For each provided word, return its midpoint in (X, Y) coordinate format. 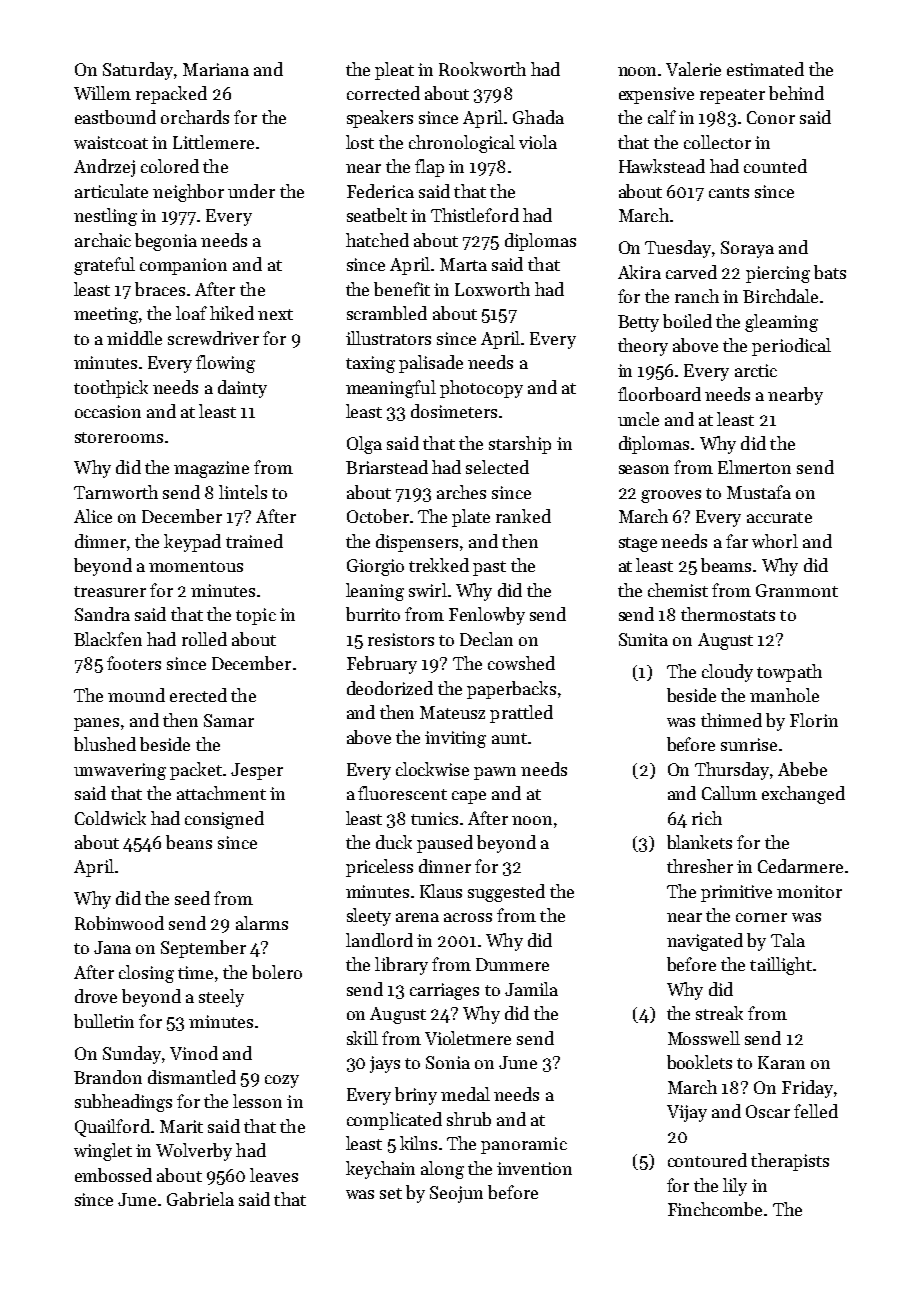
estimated (765, 69)
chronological (462, 144)
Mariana (216, 69)
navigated (705, 942)
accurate (779, 517)
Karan (781, 1062)
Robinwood (119, 923)
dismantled (192, 1077)
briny (416, 1096)
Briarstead (387, 467)
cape (469, 797)
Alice (93, 516)
